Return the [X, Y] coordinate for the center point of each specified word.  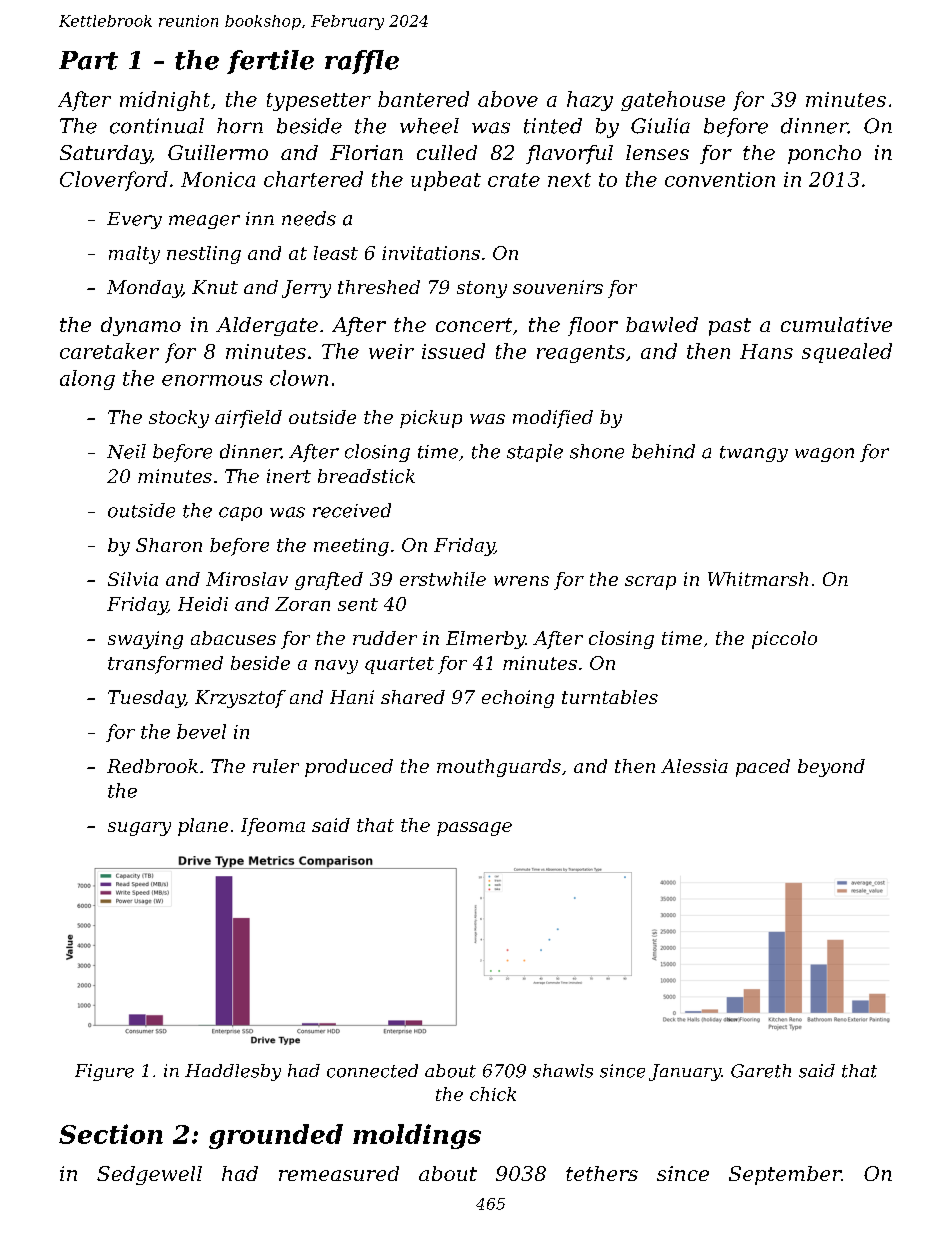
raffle [362, 62]
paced [763, 768]
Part [88, 60]
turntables [610, 697]
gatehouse [673, 101]
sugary [139, 829]
